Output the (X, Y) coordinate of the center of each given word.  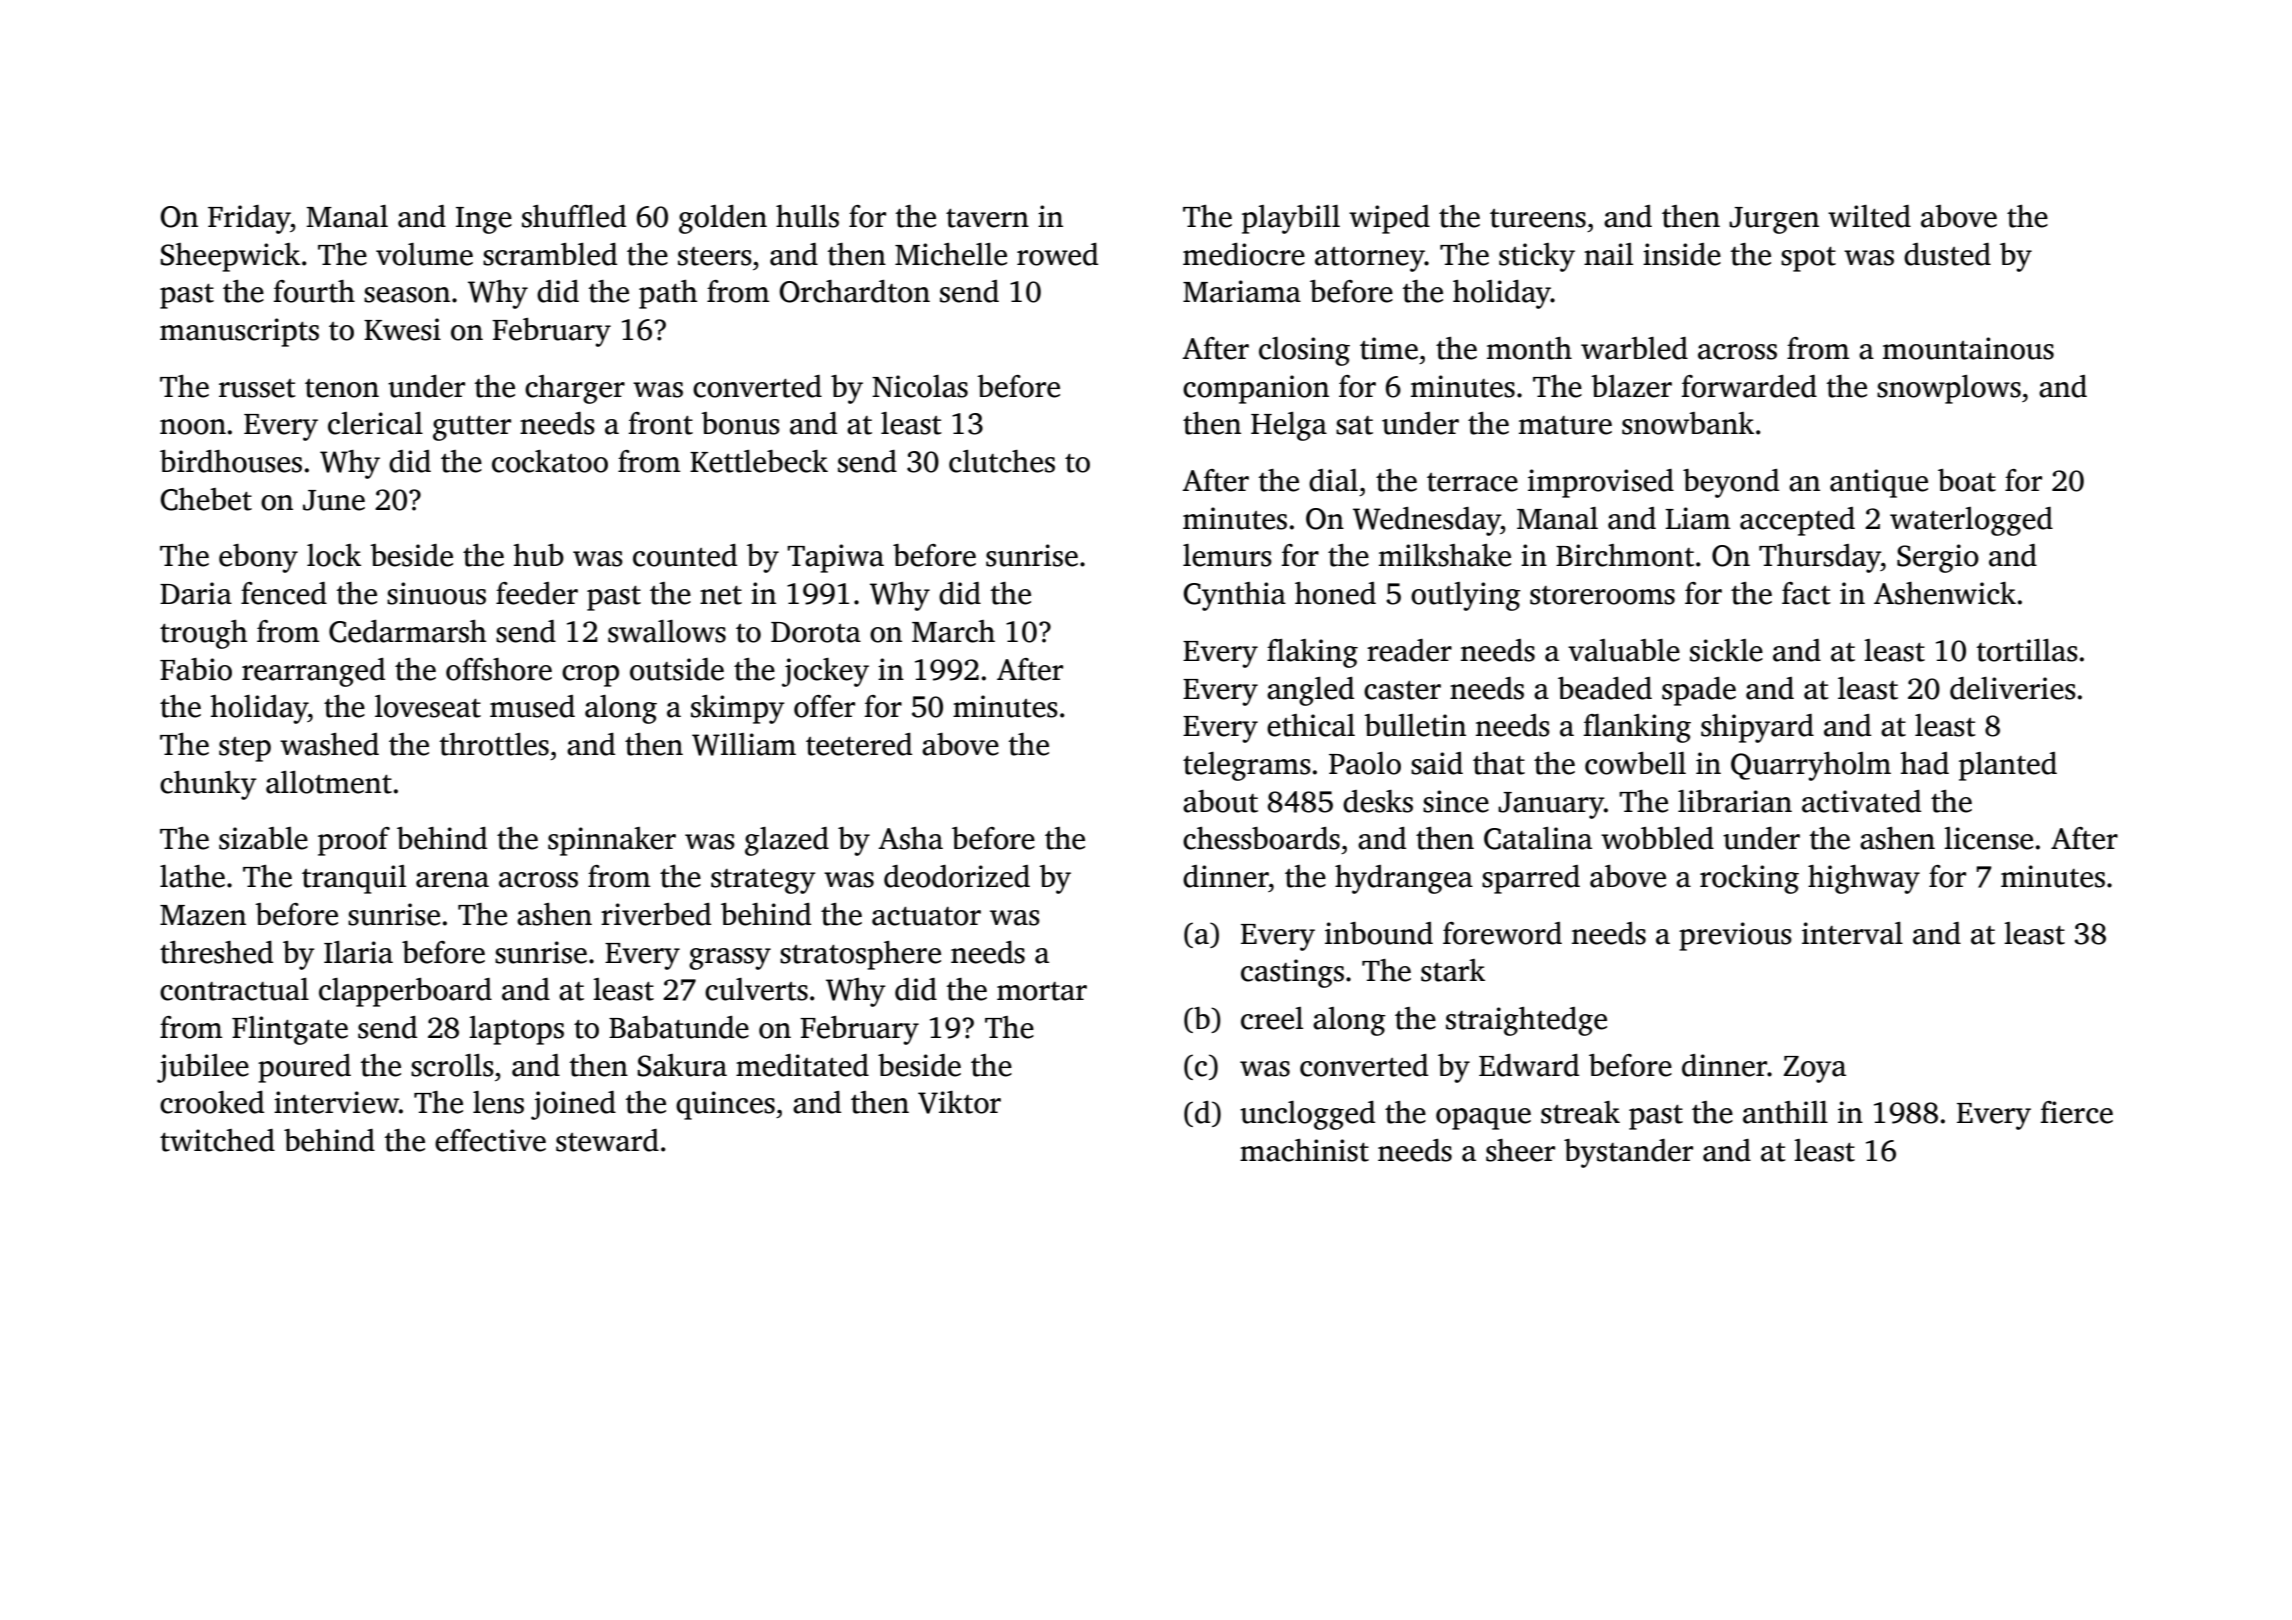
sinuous (436, 593)
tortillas (2027, 650)
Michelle (951, 254)
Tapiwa (835, 558)
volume (424, 254)
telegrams (1247, 766)
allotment (329, 782)
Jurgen (1774, 220)
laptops (516, 1030)
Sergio (1938, 558)
